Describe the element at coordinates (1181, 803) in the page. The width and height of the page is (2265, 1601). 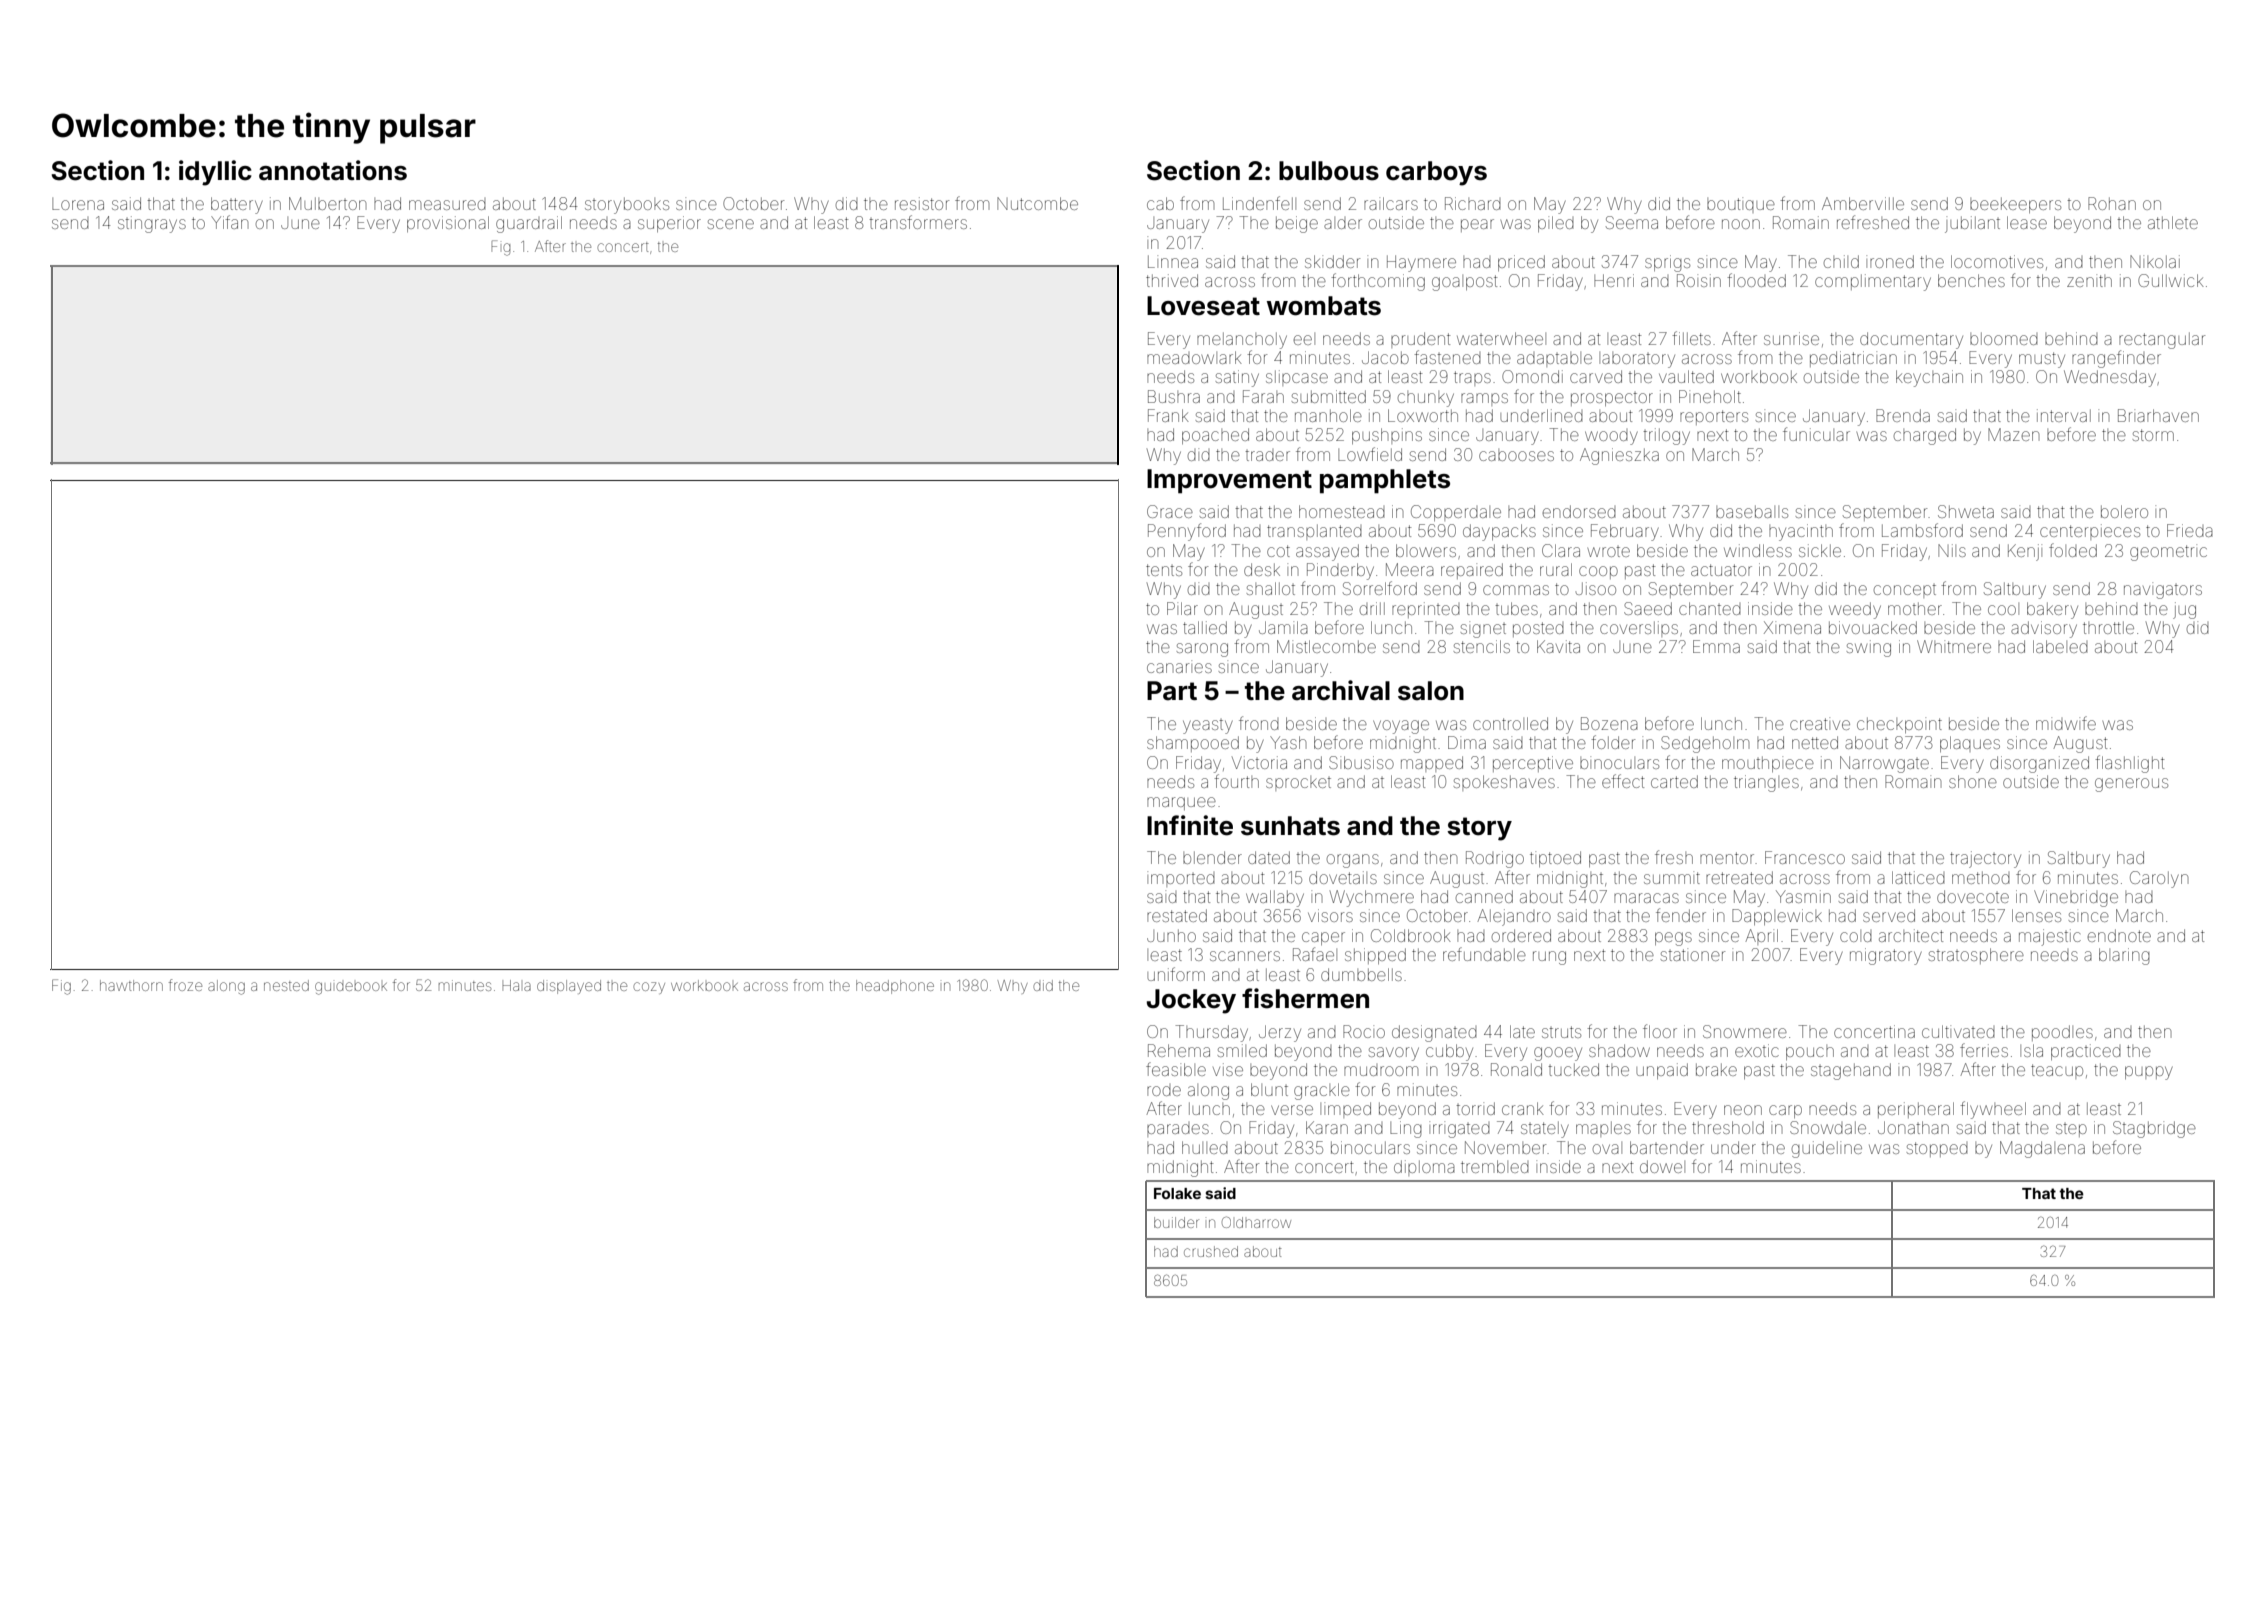
I see `marquee` at that location.
